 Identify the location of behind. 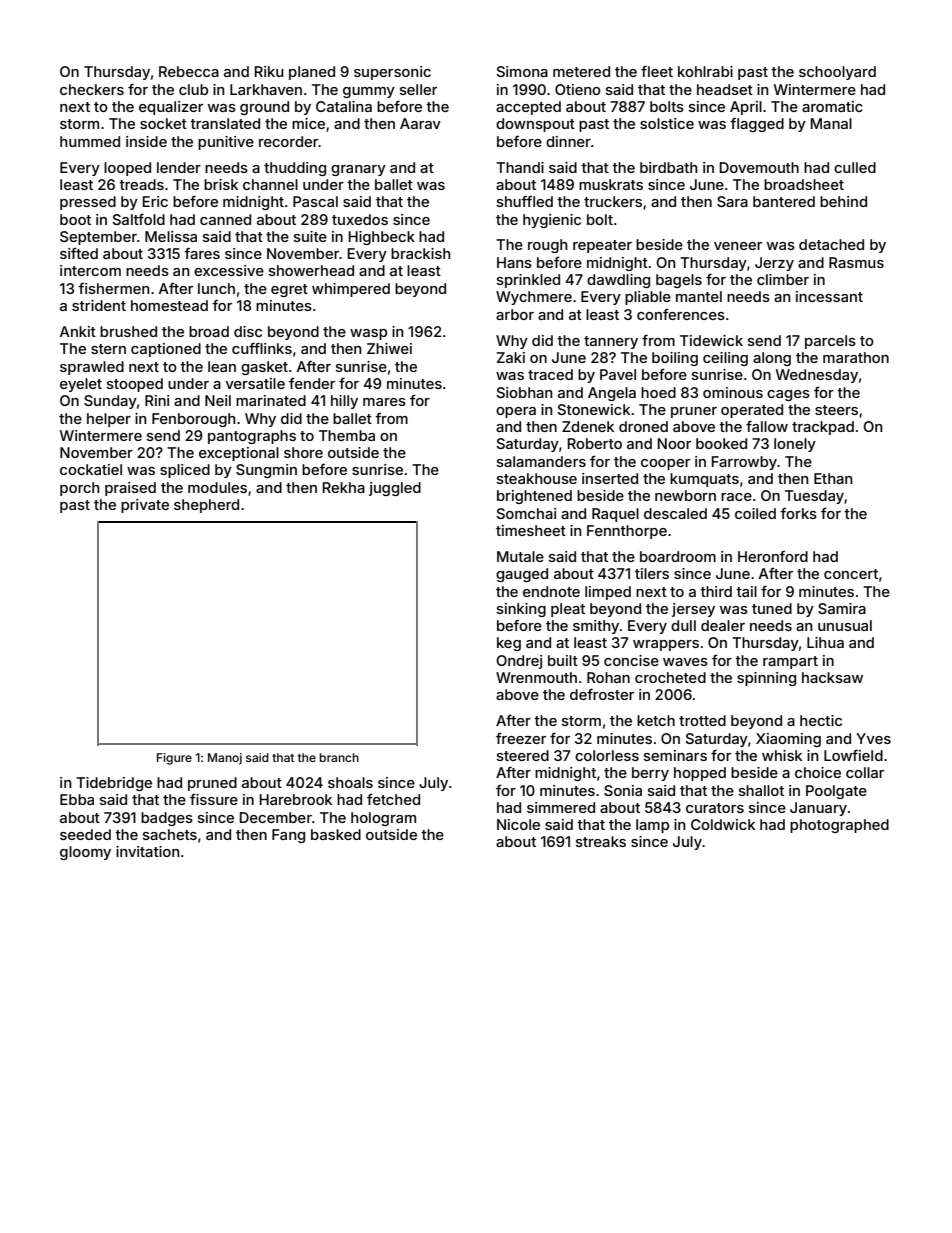
(843, 201).
